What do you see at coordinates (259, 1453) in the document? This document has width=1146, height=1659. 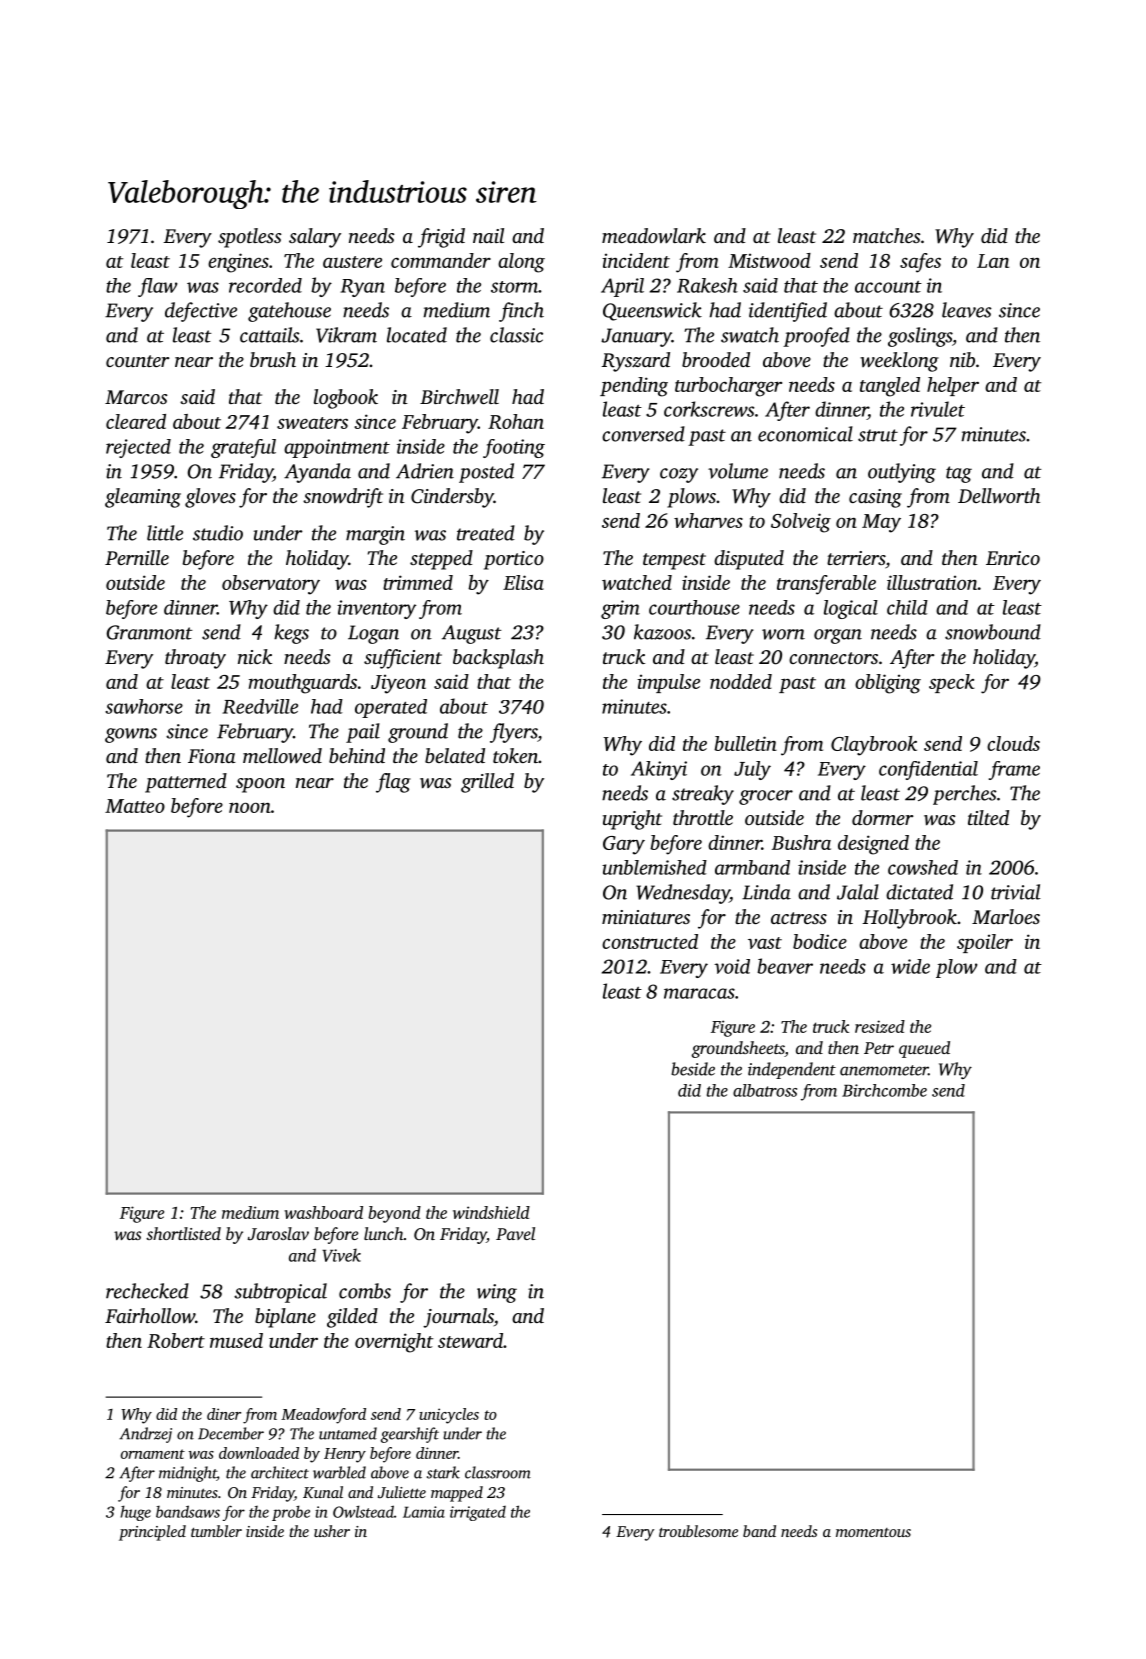 I see `downloaded` at bounding box center [259, 1453].
